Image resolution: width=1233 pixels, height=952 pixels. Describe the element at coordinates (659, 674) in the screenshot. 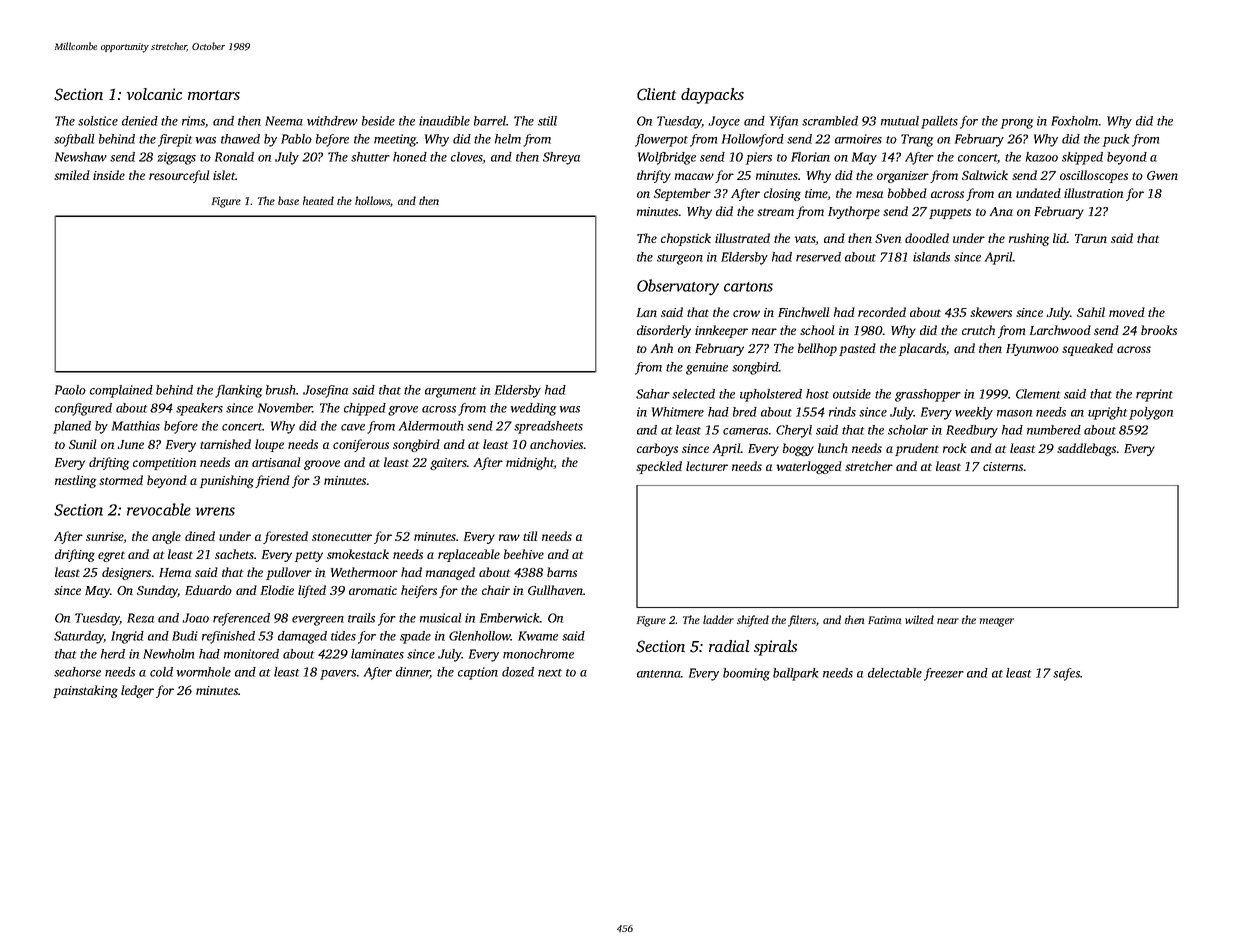

I see `antenna` at that location.
